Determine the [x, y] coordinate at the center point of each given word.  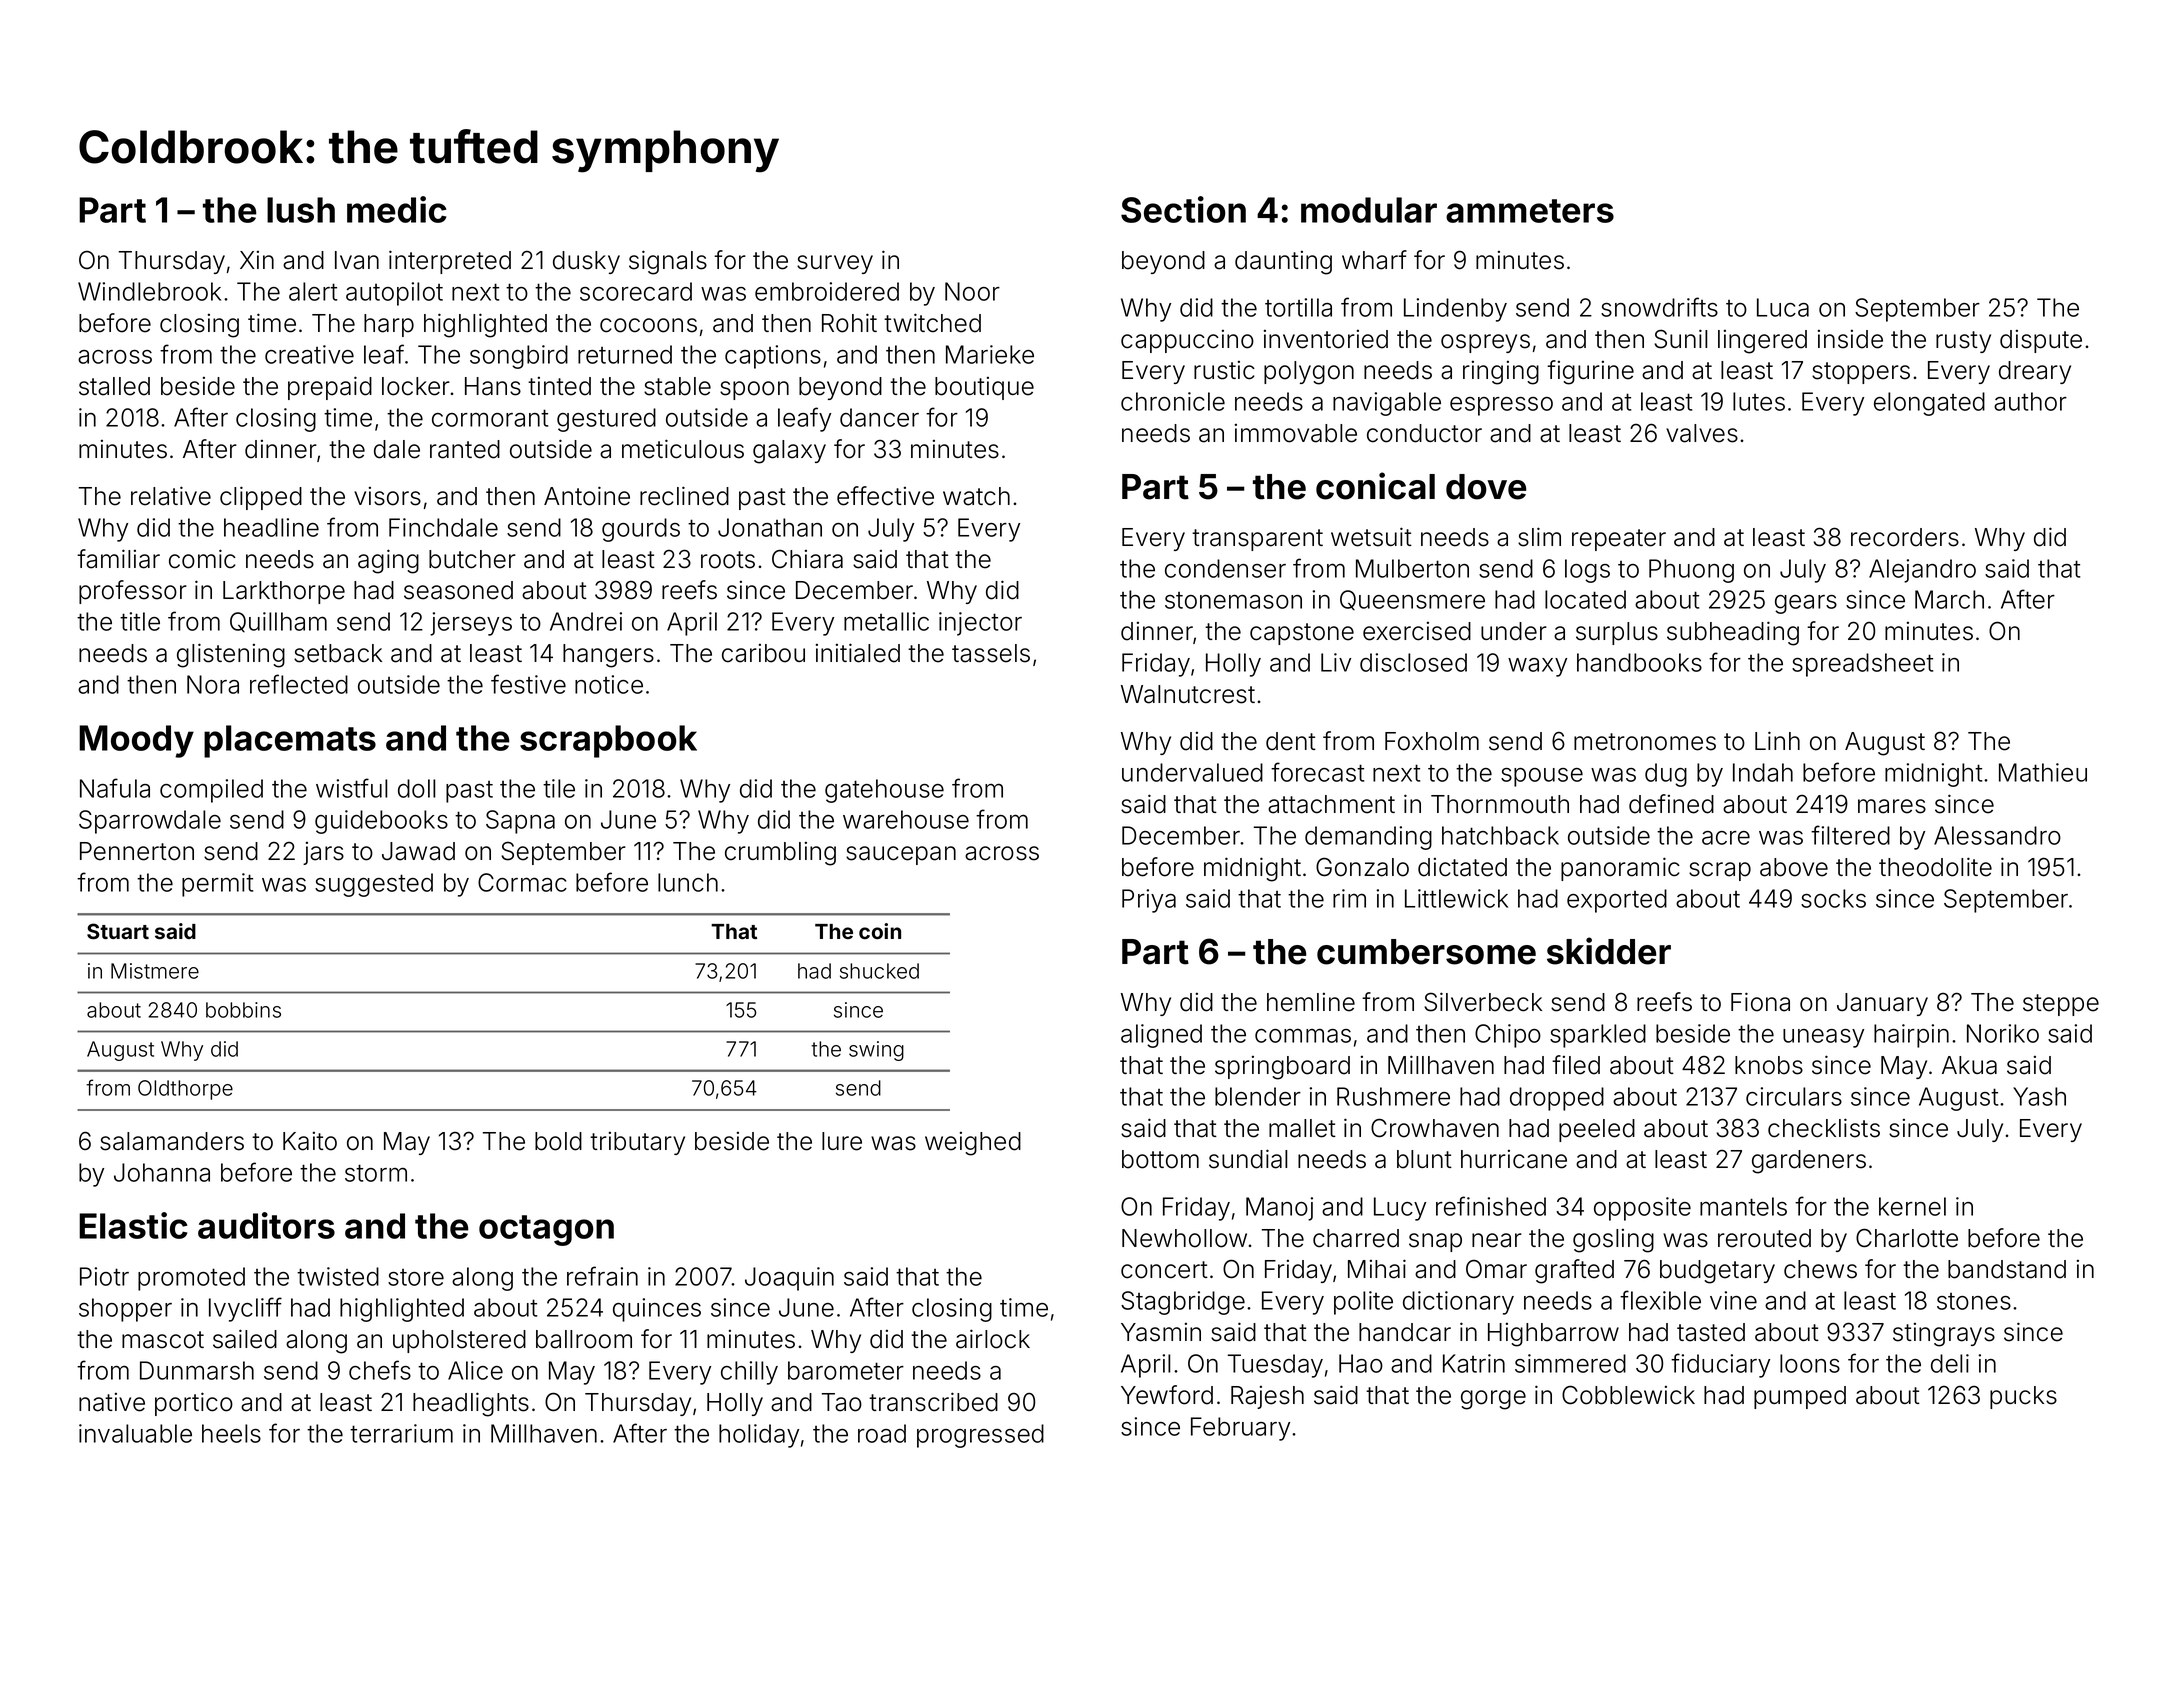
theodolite [1935, 867]
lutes [1759, 401]
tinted [559, 386]
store [416, 1277]
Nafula [115, 788]
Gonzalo [1362, 867]
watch [976, 496]
